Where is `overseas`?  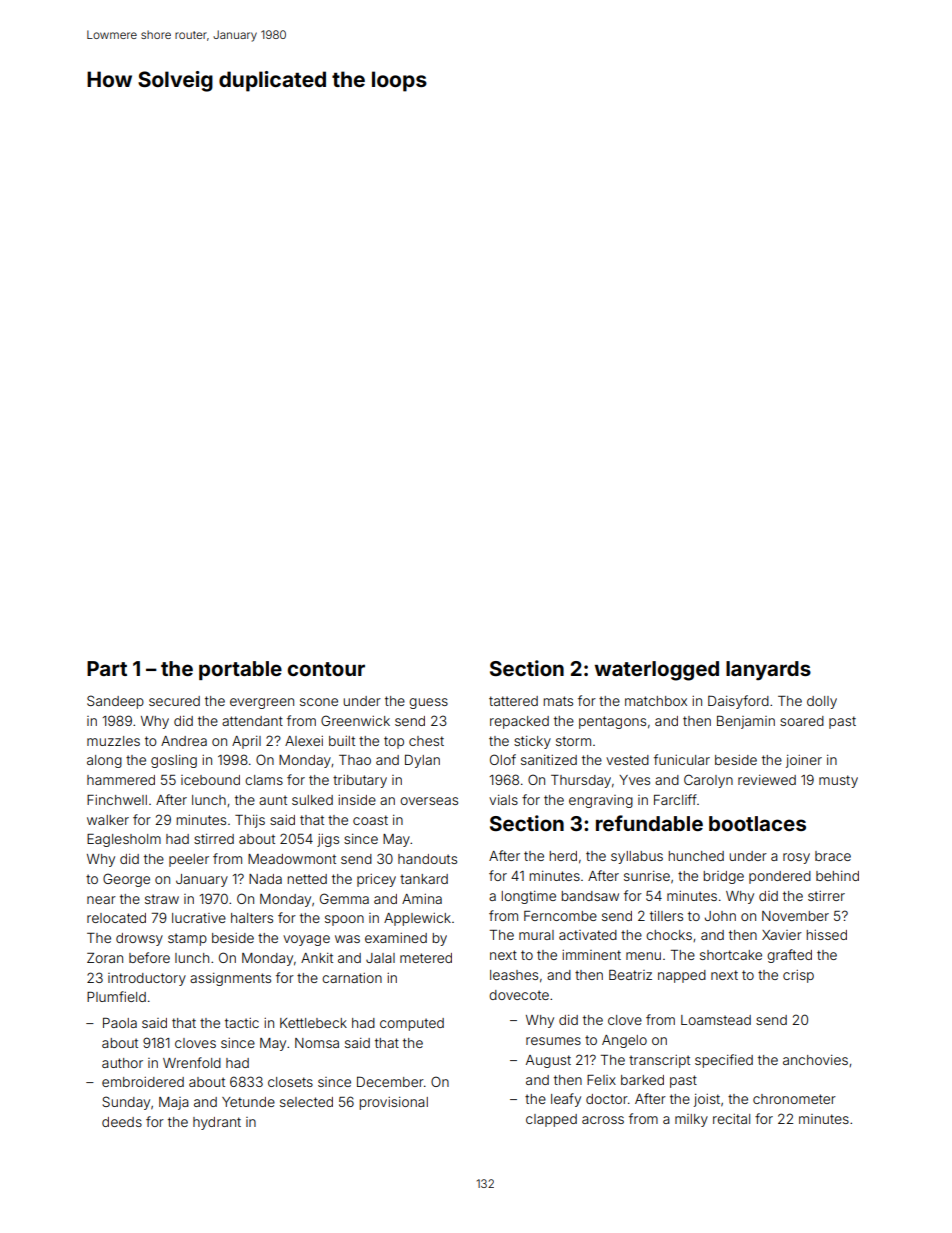
overseas is located at coordinates (429, 801).
